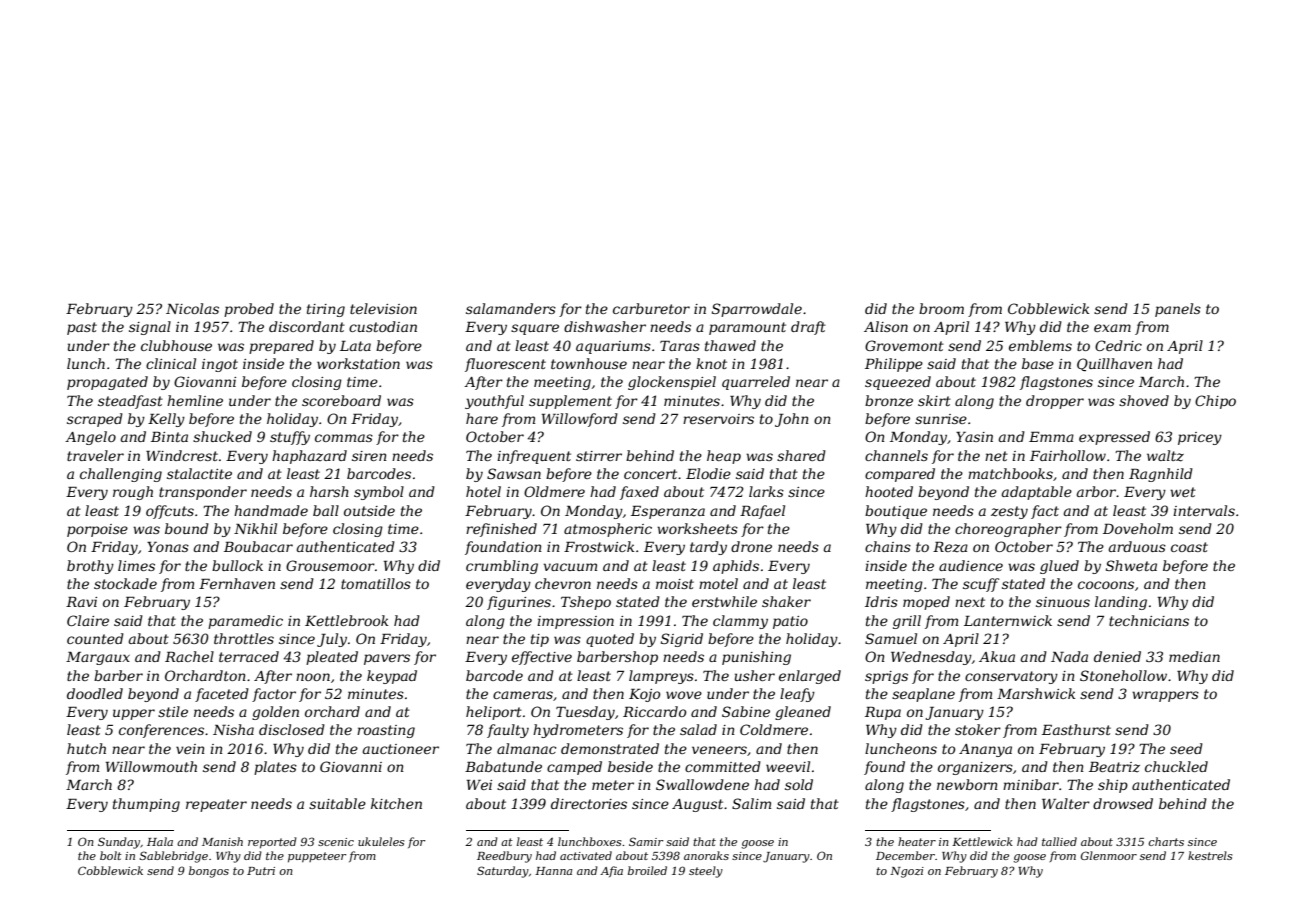 The height and width of the screenshot is (924, 1308). I want to click on plates, so click(275, 768).
